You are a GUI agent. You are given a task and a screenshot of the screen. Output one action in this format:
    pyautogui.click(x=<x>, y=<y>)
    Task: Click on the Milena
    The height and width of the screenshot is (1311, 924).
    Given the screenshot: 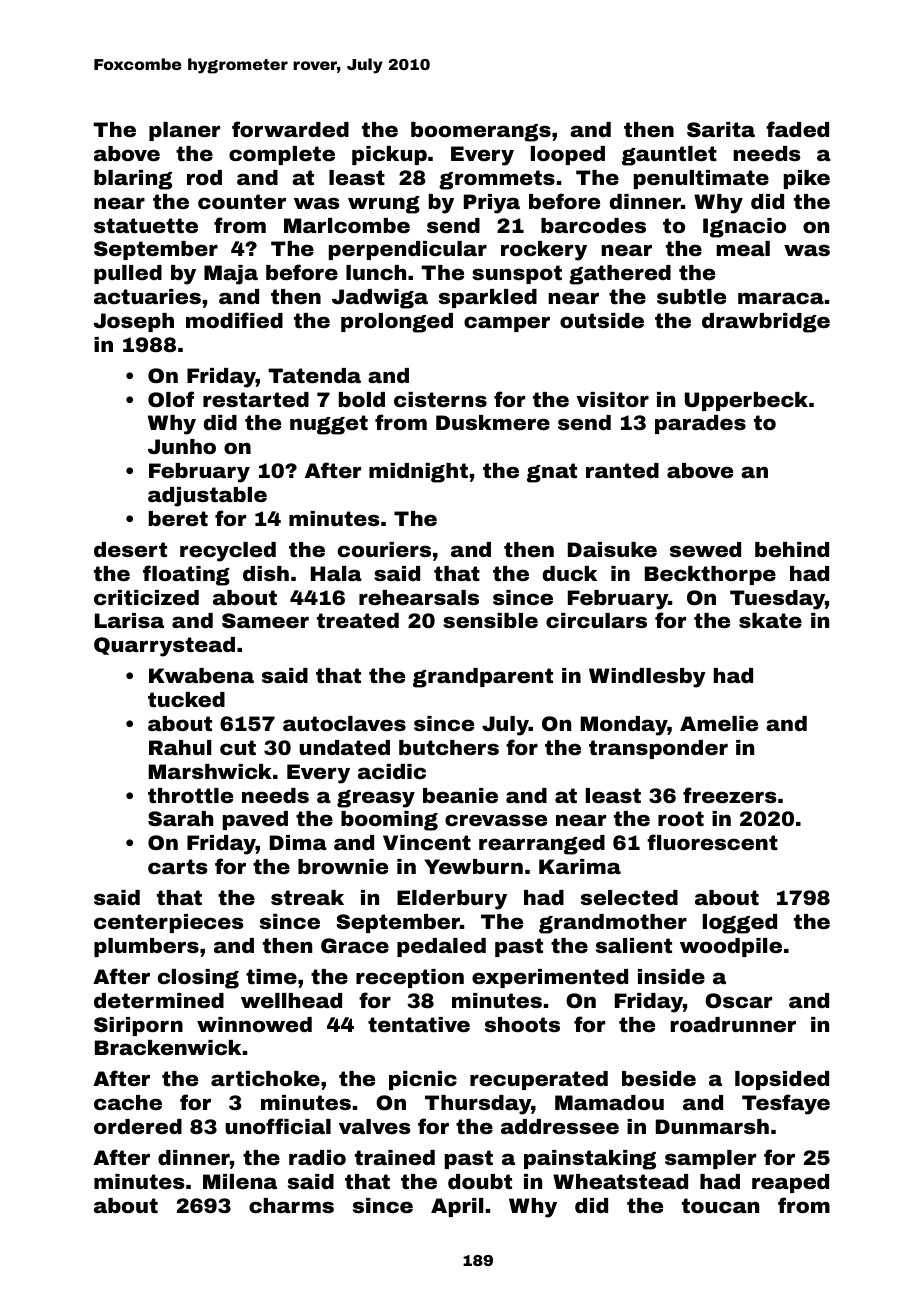 What is the action you would take?
    pyautogui.click(x=240, y=1181)
